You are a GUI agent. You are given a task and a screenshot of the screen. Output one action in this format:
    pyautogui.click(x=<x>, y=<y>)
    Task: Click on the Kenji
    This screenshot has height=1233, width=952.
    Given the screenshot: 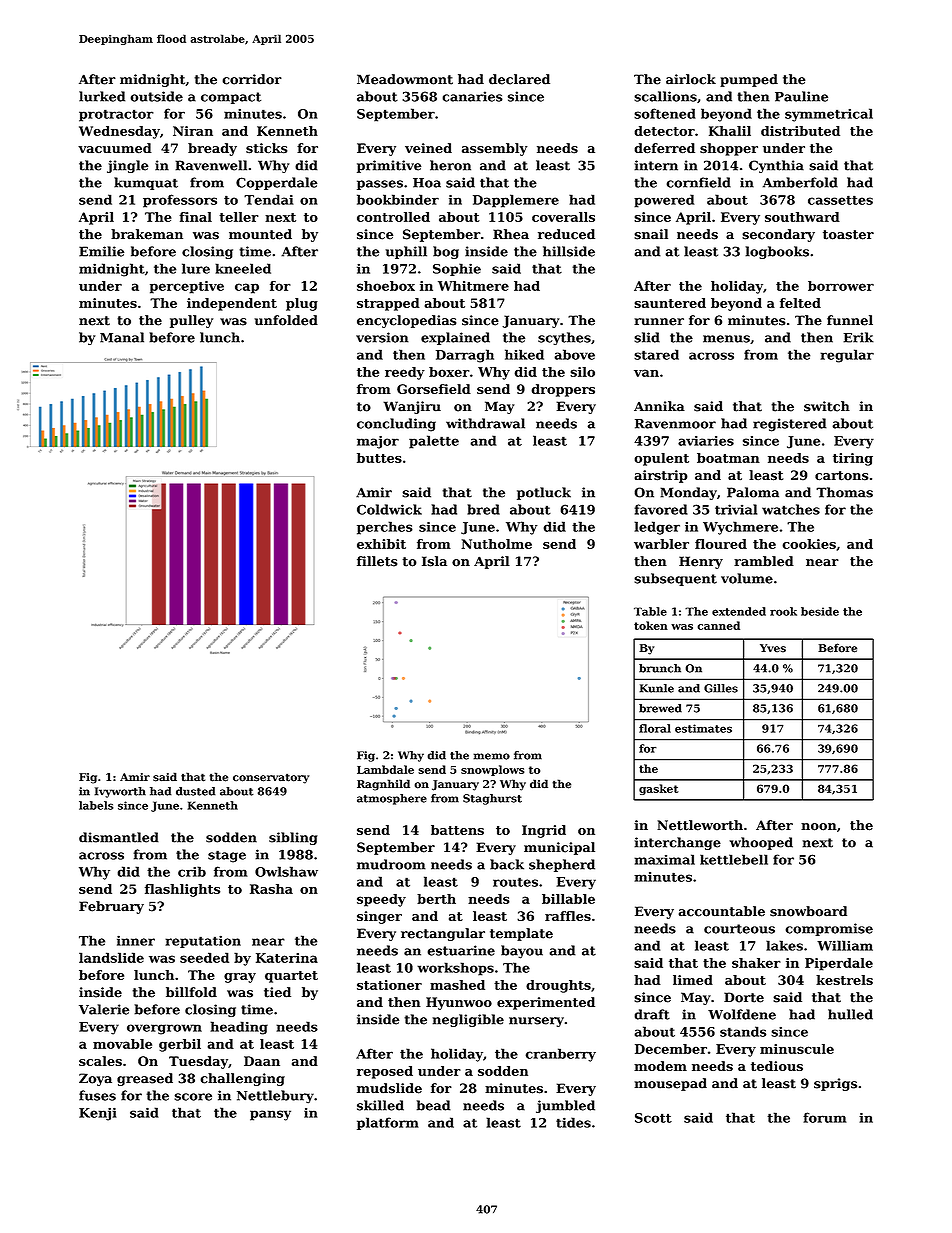 What is the action you would take?
    pyautogui.click(x=98, y=1114)
